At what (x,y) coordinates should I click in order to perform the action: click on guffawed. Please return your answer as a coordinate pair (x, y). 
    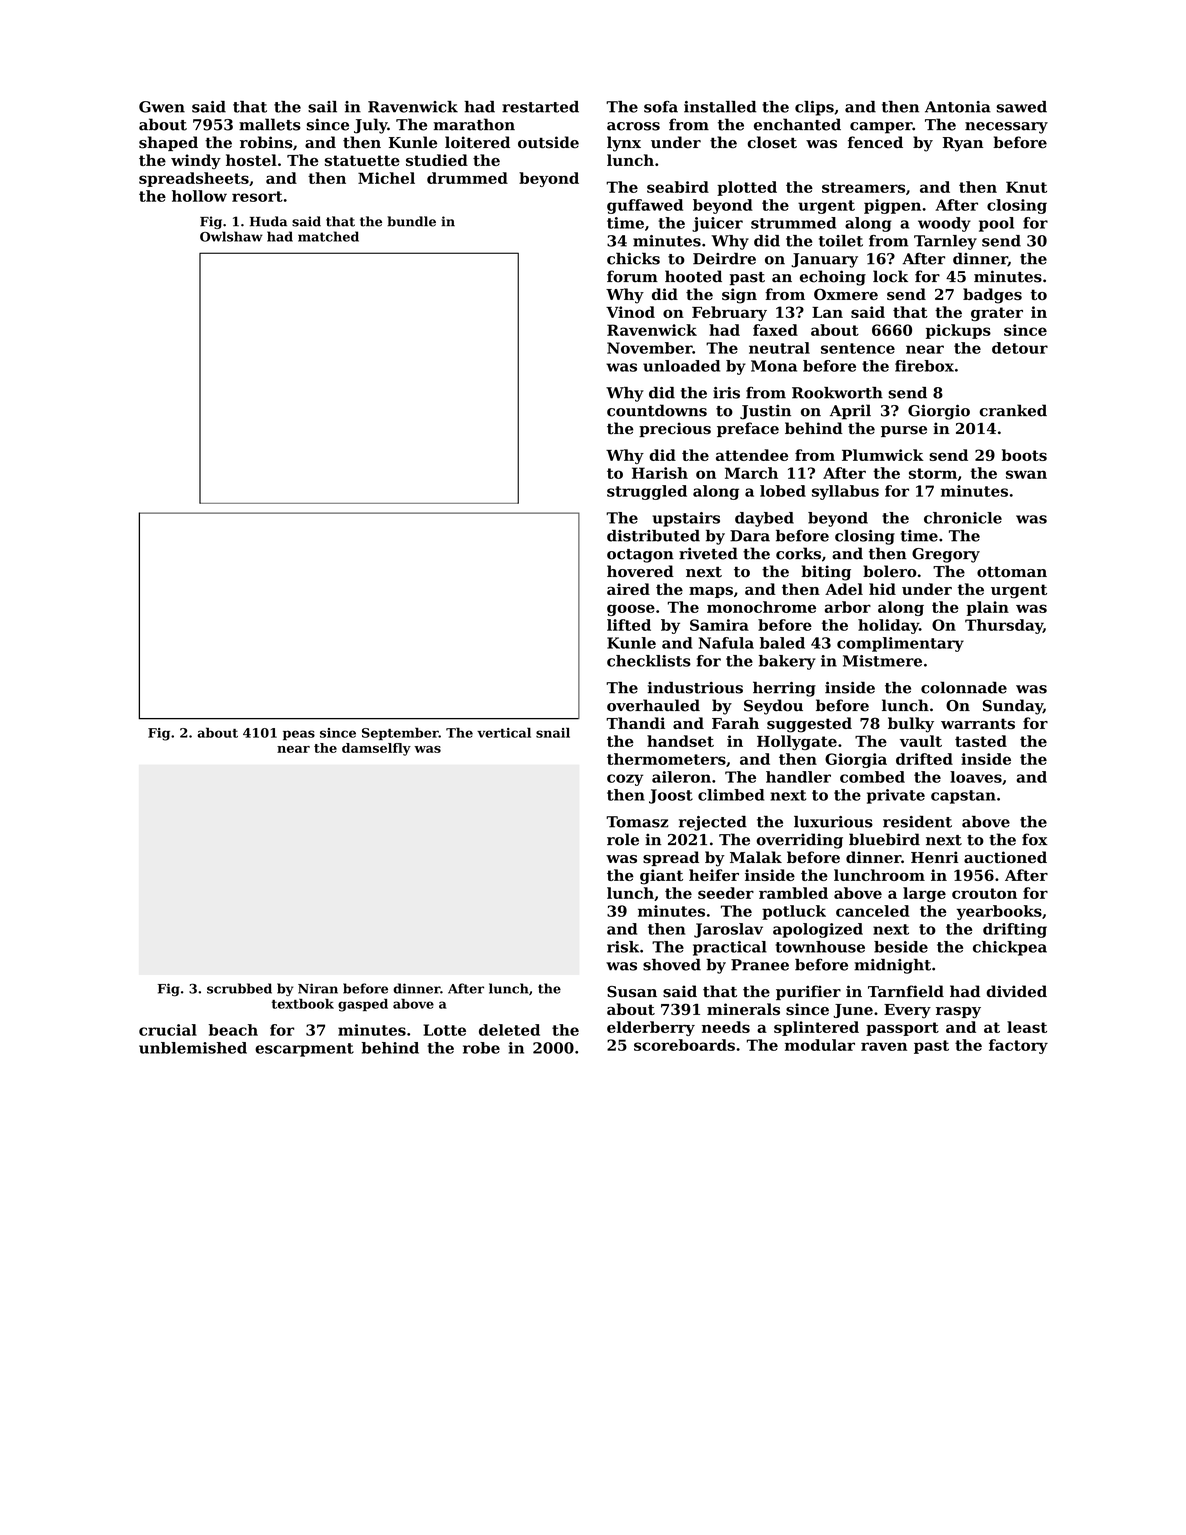
    Looking at the image, I should click on (645, 206).
